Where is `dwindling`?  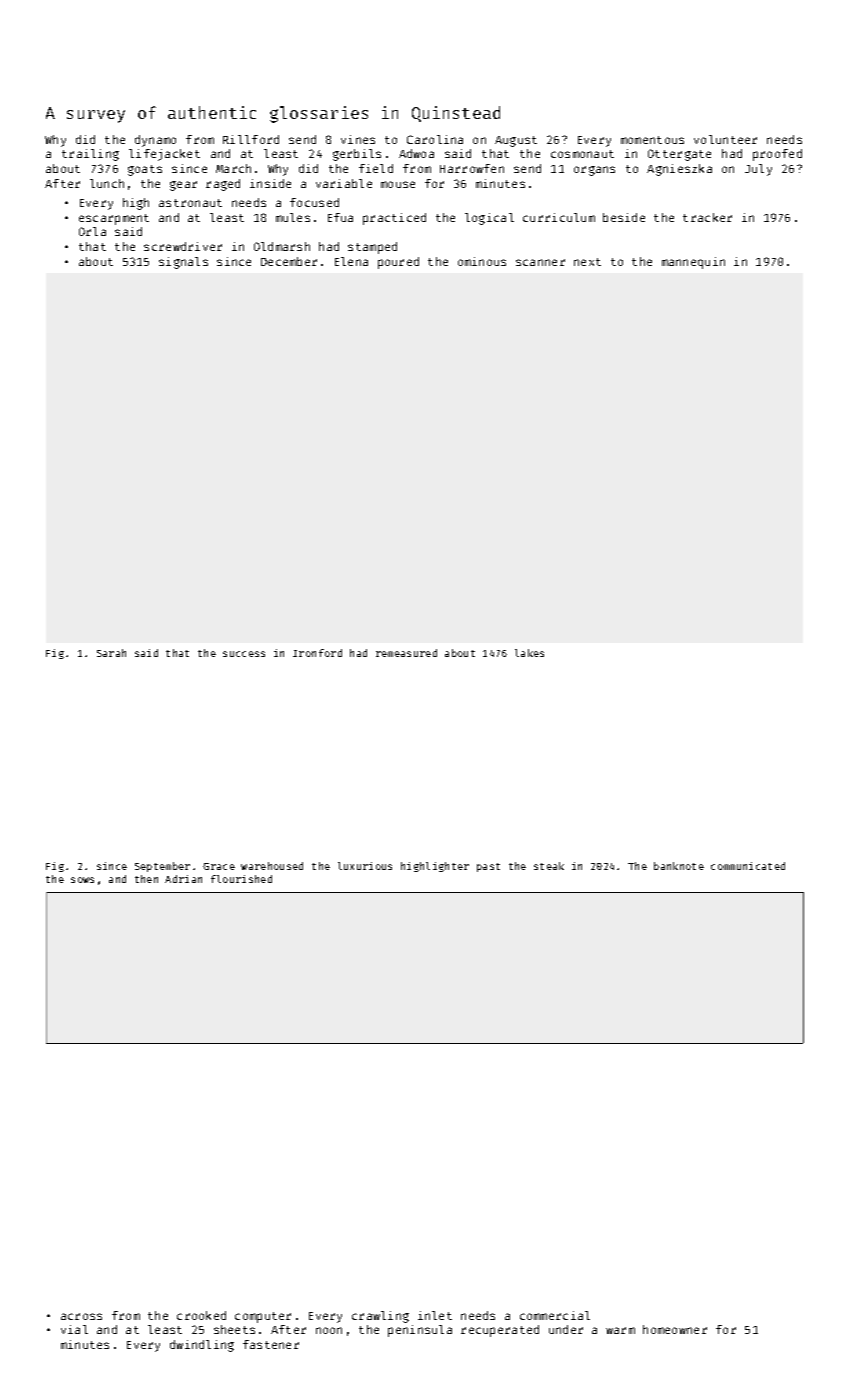
dwindling is located at coordinates (202, 1346).
